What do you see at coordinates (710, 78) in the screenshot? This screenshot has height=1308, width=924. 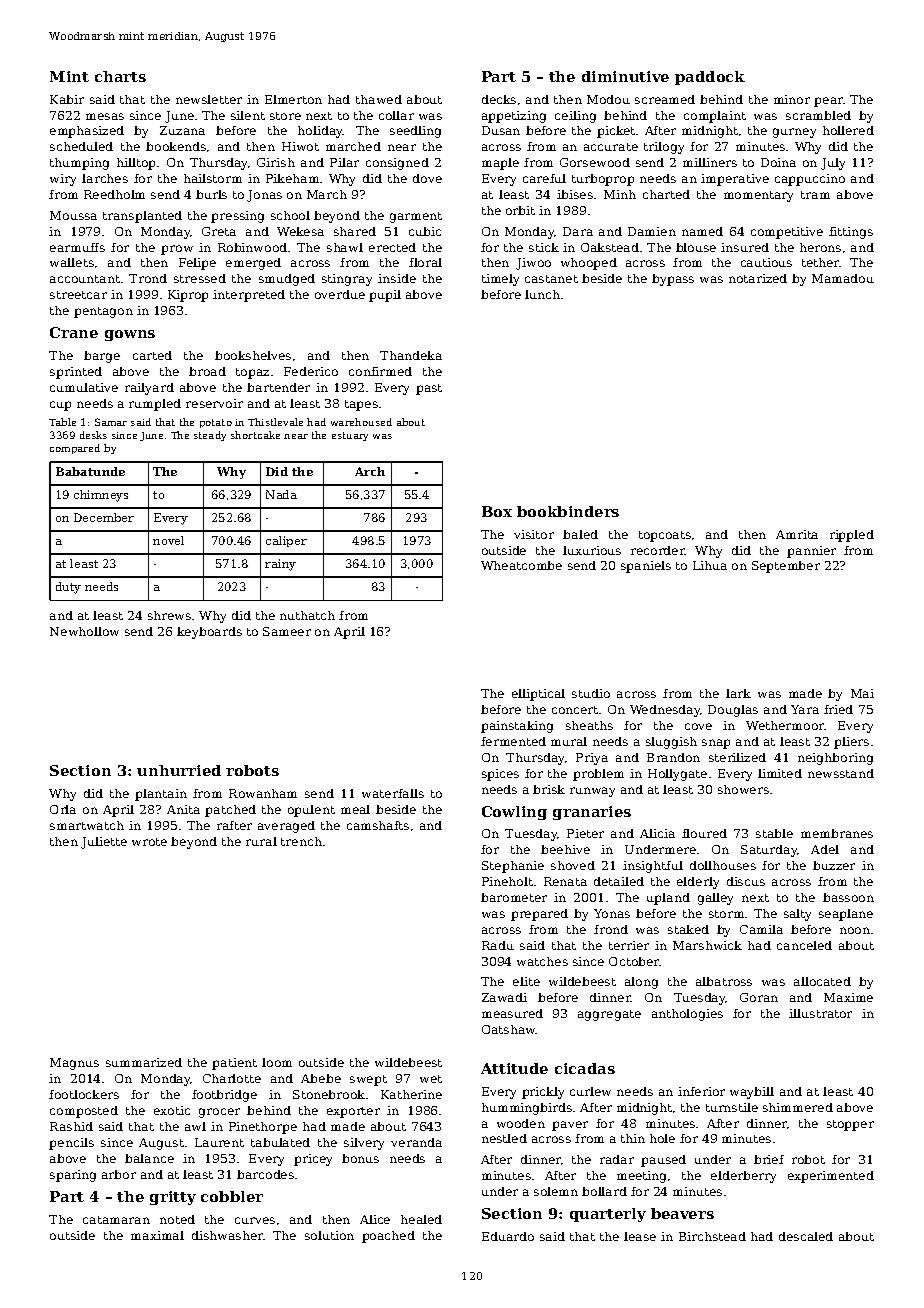 I see `paddock` at bounding box center [710, 78].
